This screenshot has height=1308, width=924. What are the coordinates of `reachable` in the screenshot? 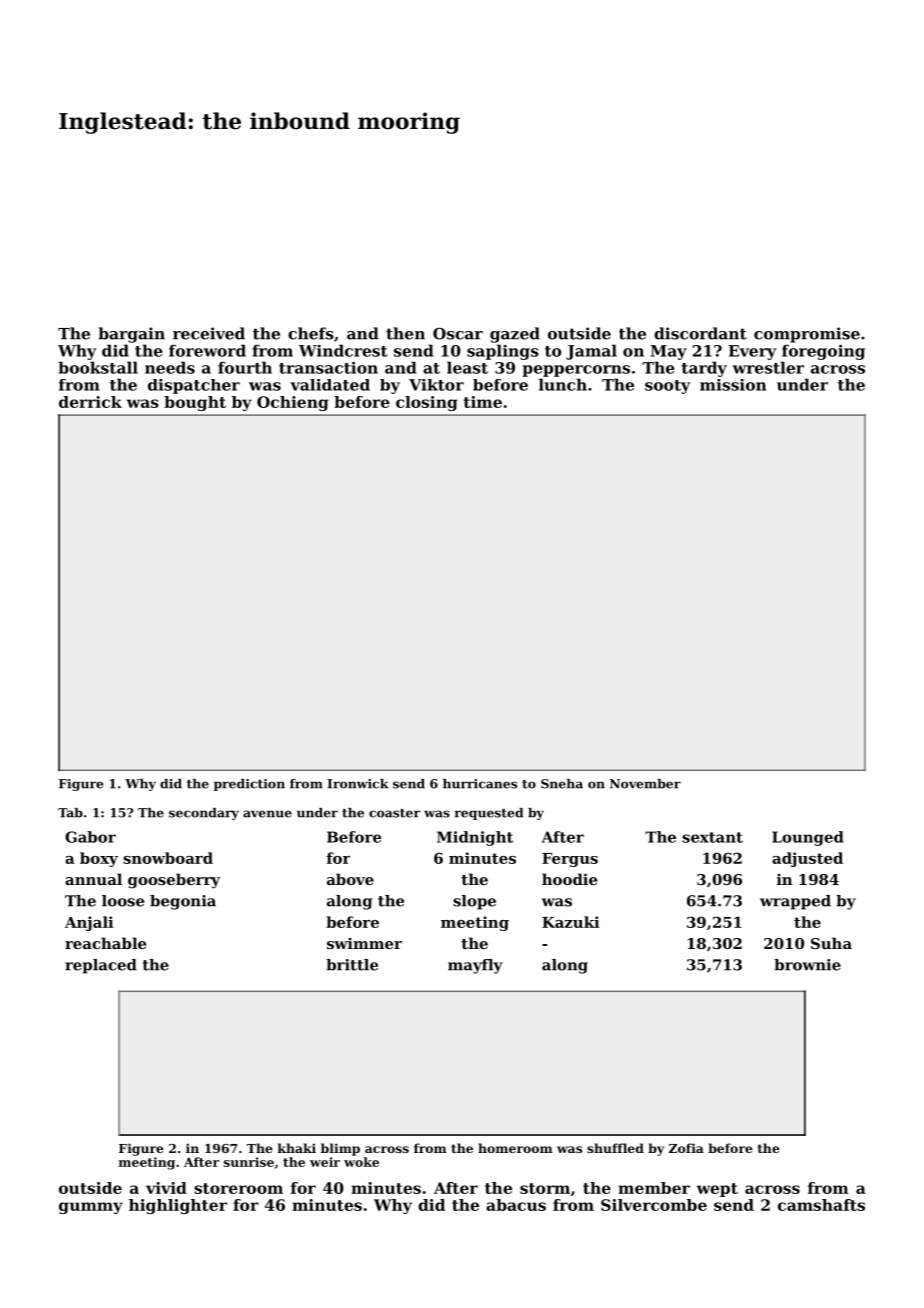 It's located at (105, 943).
